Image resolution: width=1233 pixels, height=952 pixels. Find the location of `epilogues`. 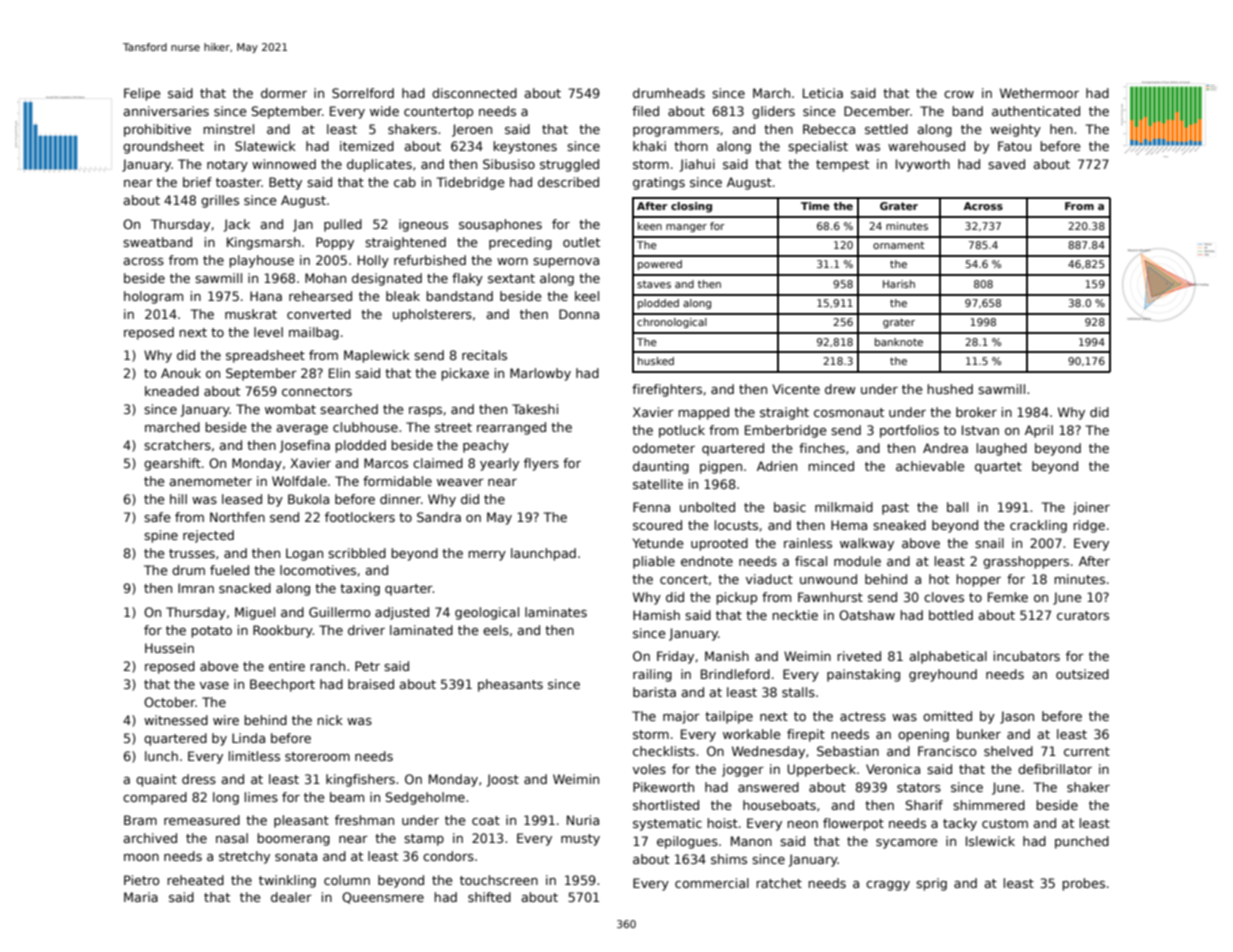

epilogues is located at coordinates (687, 842).
